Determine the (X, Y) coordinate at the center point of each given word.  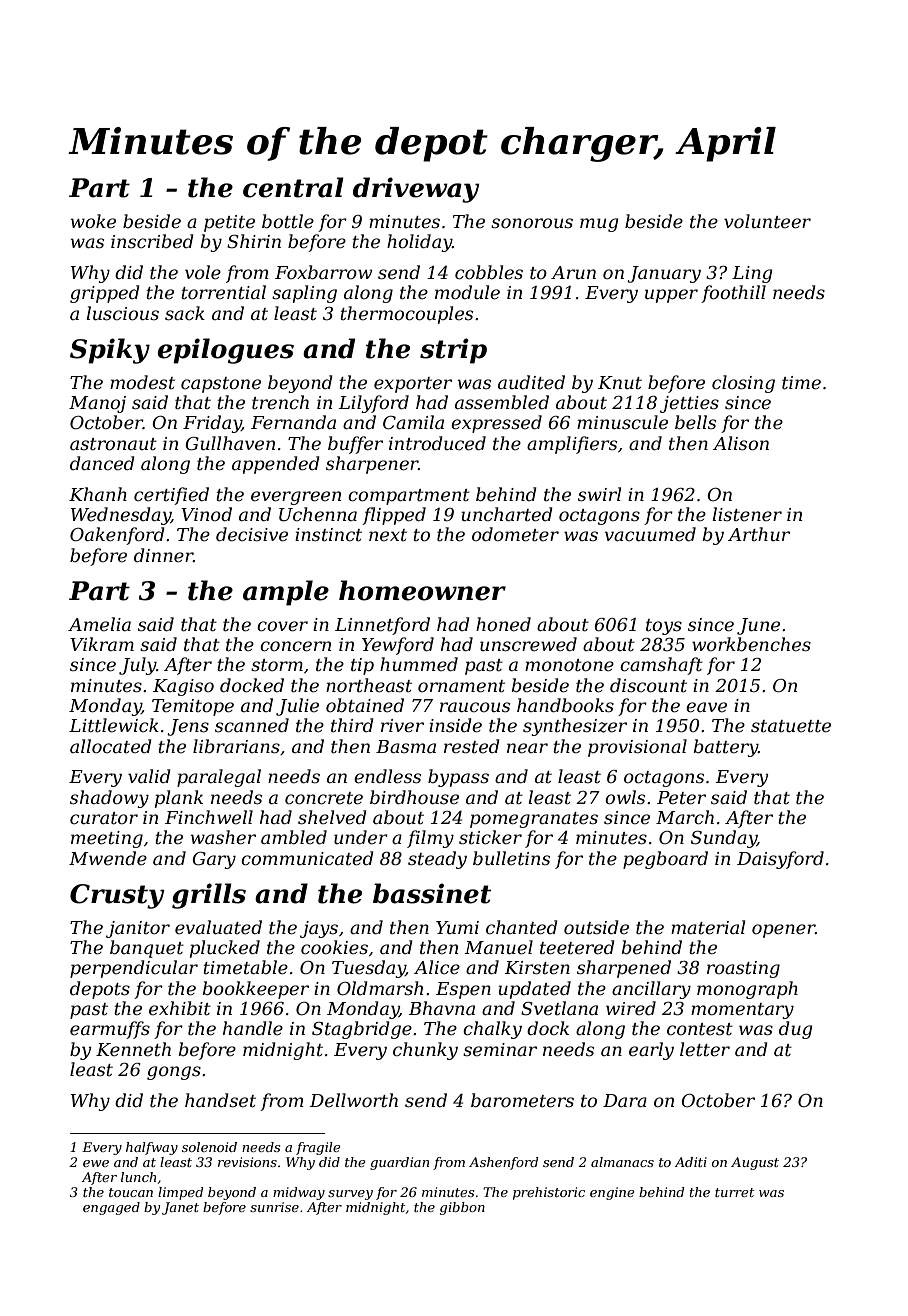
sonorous (532, 223)
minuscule (622, 422)
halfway (152, 1148)
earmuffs (110, 1030)
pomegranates (534, 820)
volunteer (767, 221)
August (755, 1163)
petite (229, 223)
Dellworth (353, 1100)
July (137, 666)
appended (276, 465)
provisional (637, 748)
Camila (413, 422)
